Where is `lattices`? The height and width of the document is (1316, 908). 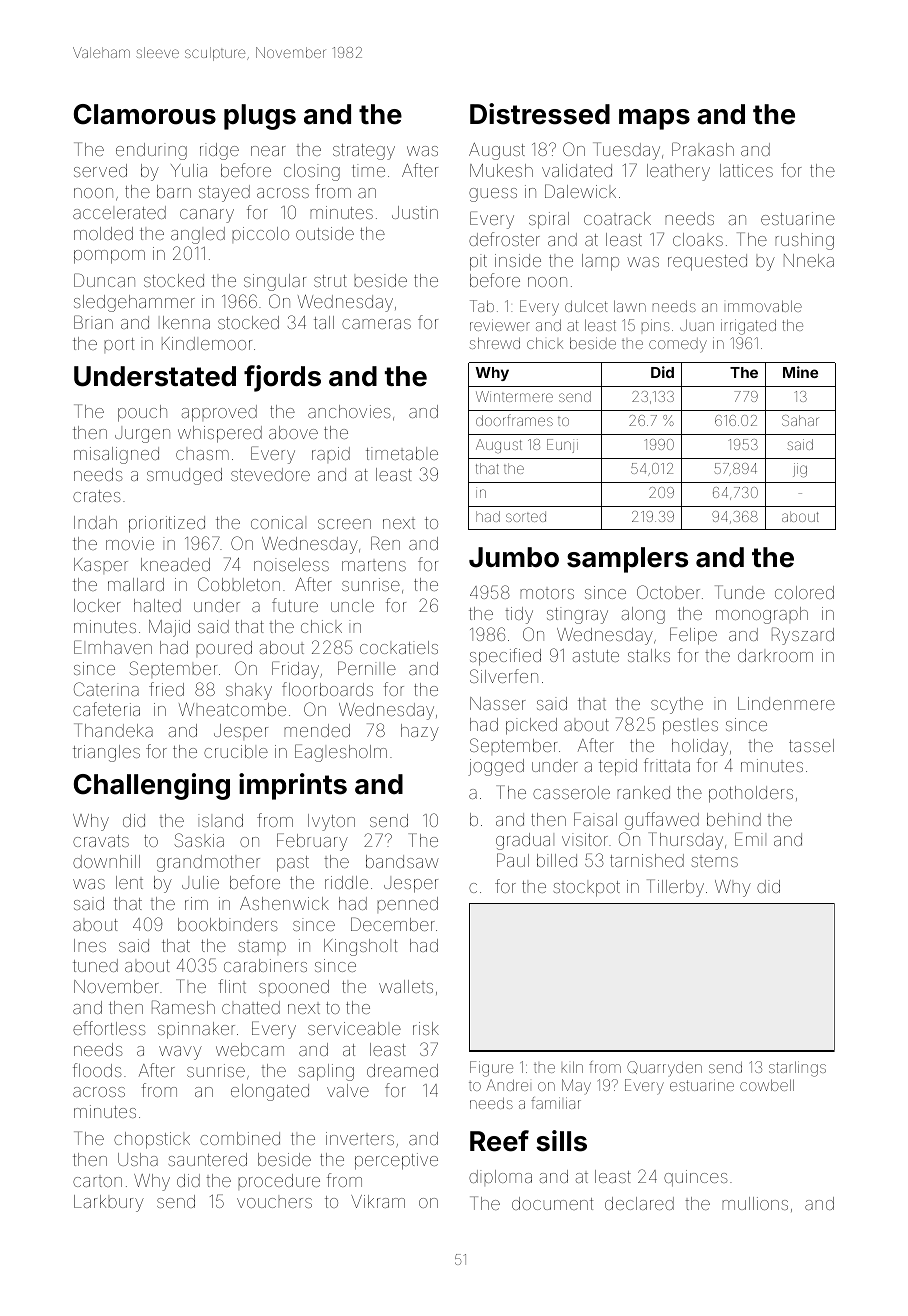 lattices is located at coordinates (746, 170).
